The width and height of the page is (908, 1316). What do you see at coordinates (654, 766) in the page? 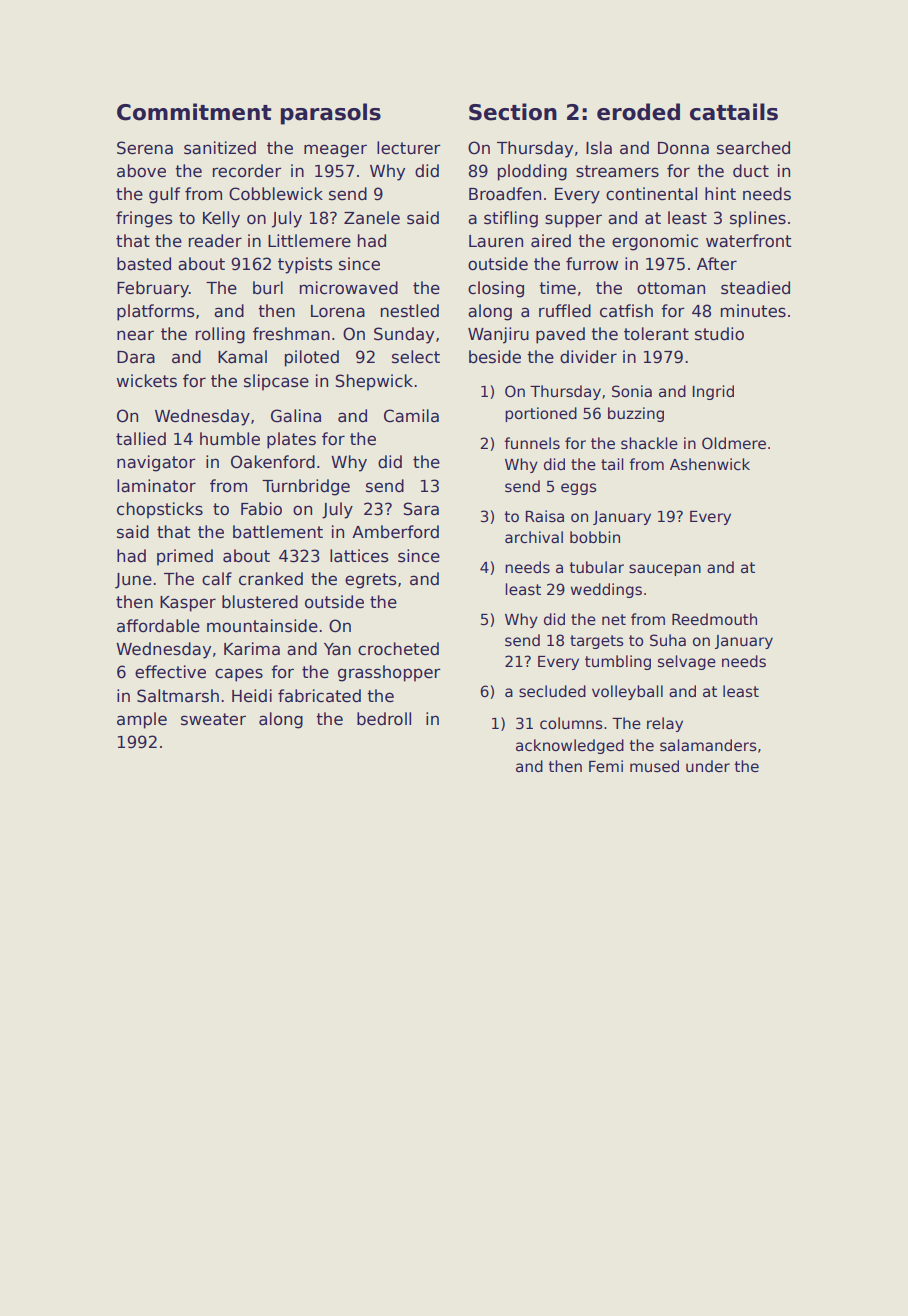
I see `mused` at bounding box center [654, 766].
